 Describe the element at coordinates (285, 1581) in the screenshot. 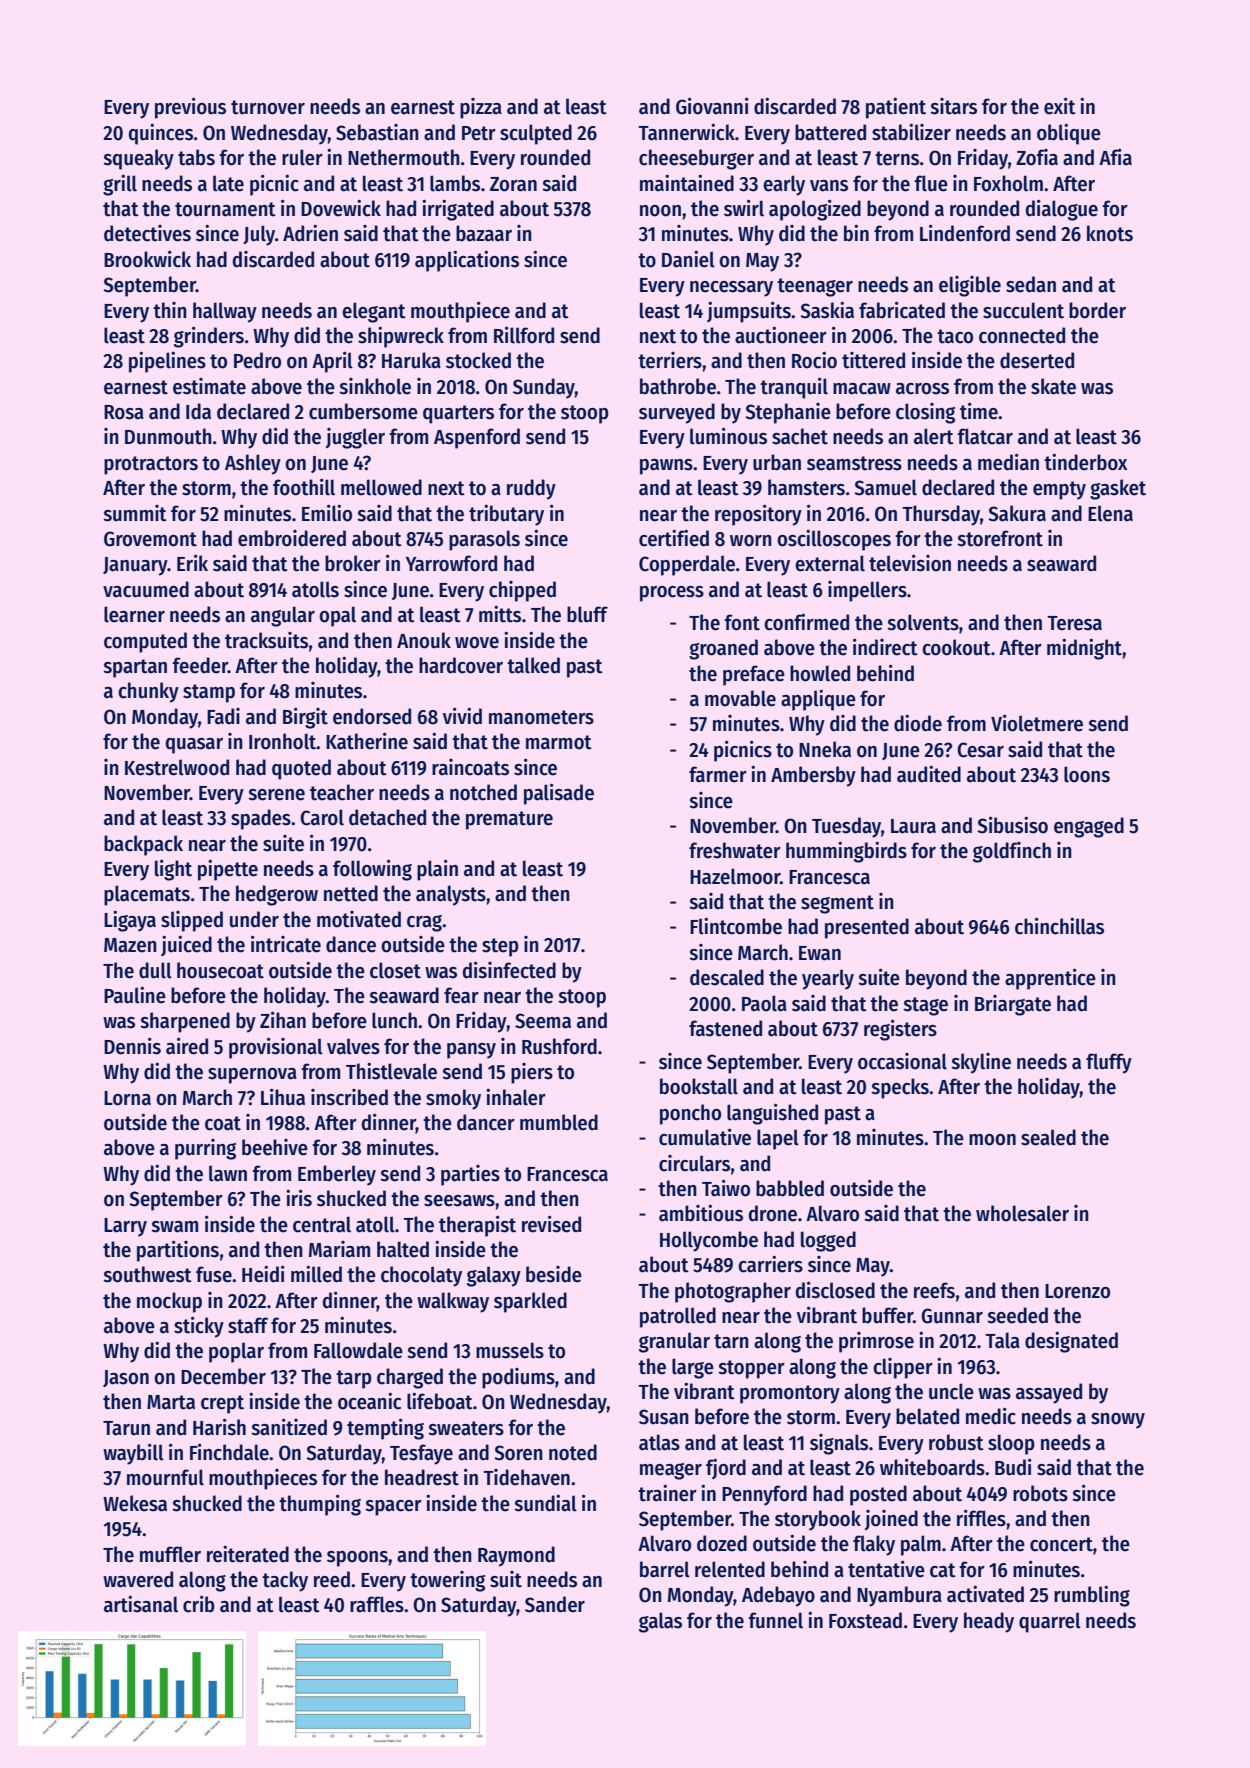

I see `tacky` at that location.
